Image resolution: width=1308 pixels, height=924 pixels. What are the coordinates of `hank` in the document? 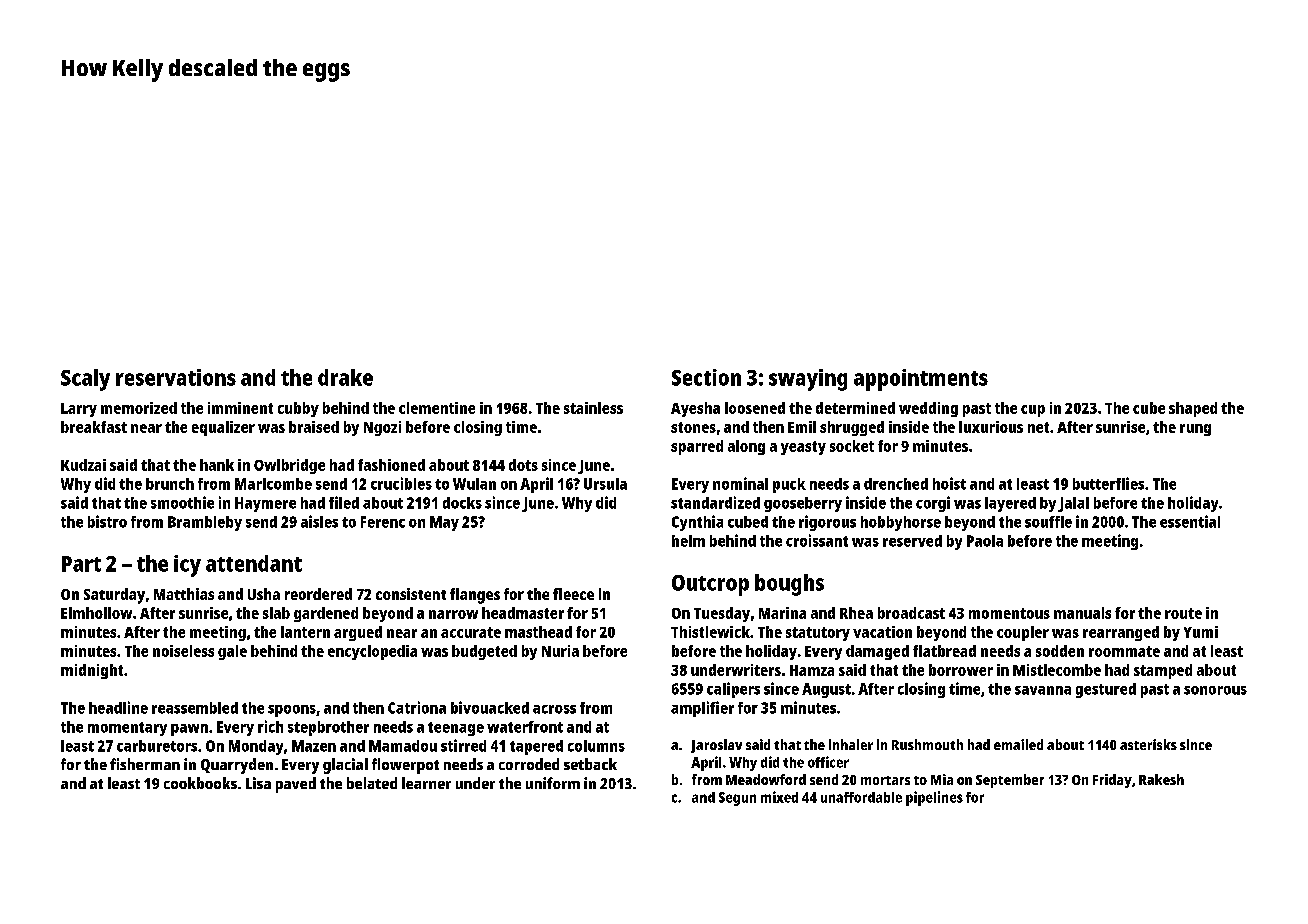 It's located at (217, 465).
